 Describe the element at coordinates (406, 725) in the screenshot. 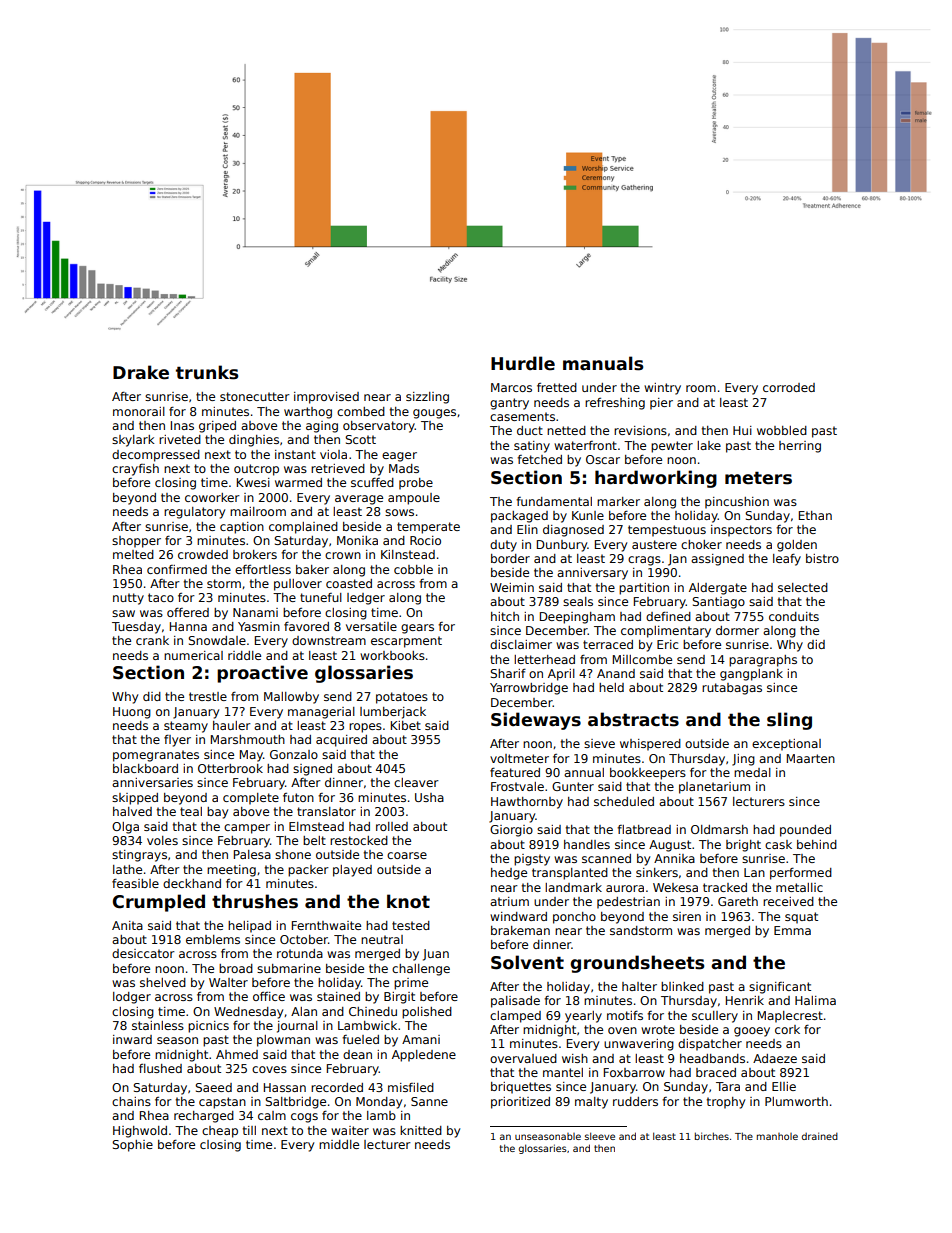

I see `Kibet` at that location.
